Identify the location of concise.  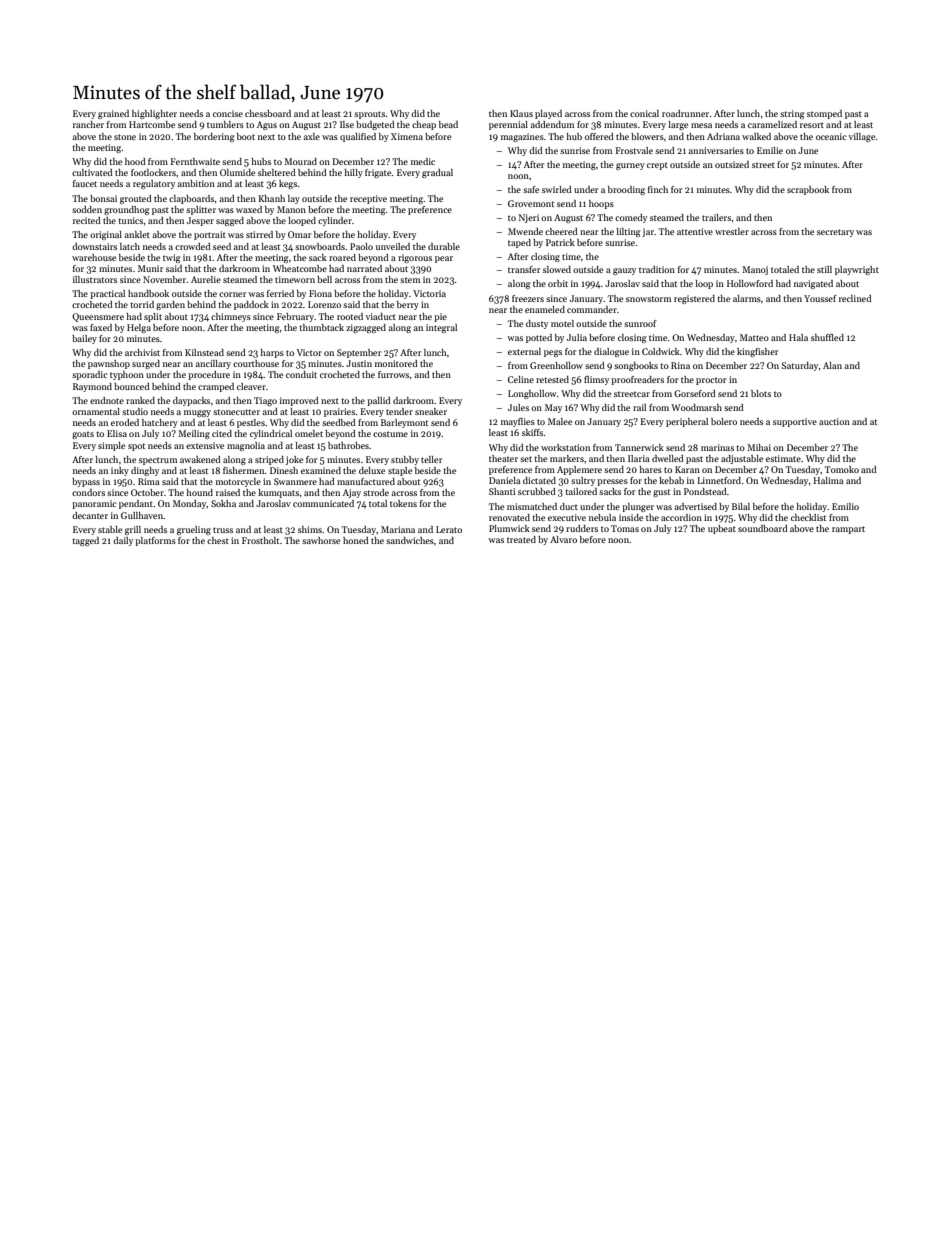
(228, 113).
